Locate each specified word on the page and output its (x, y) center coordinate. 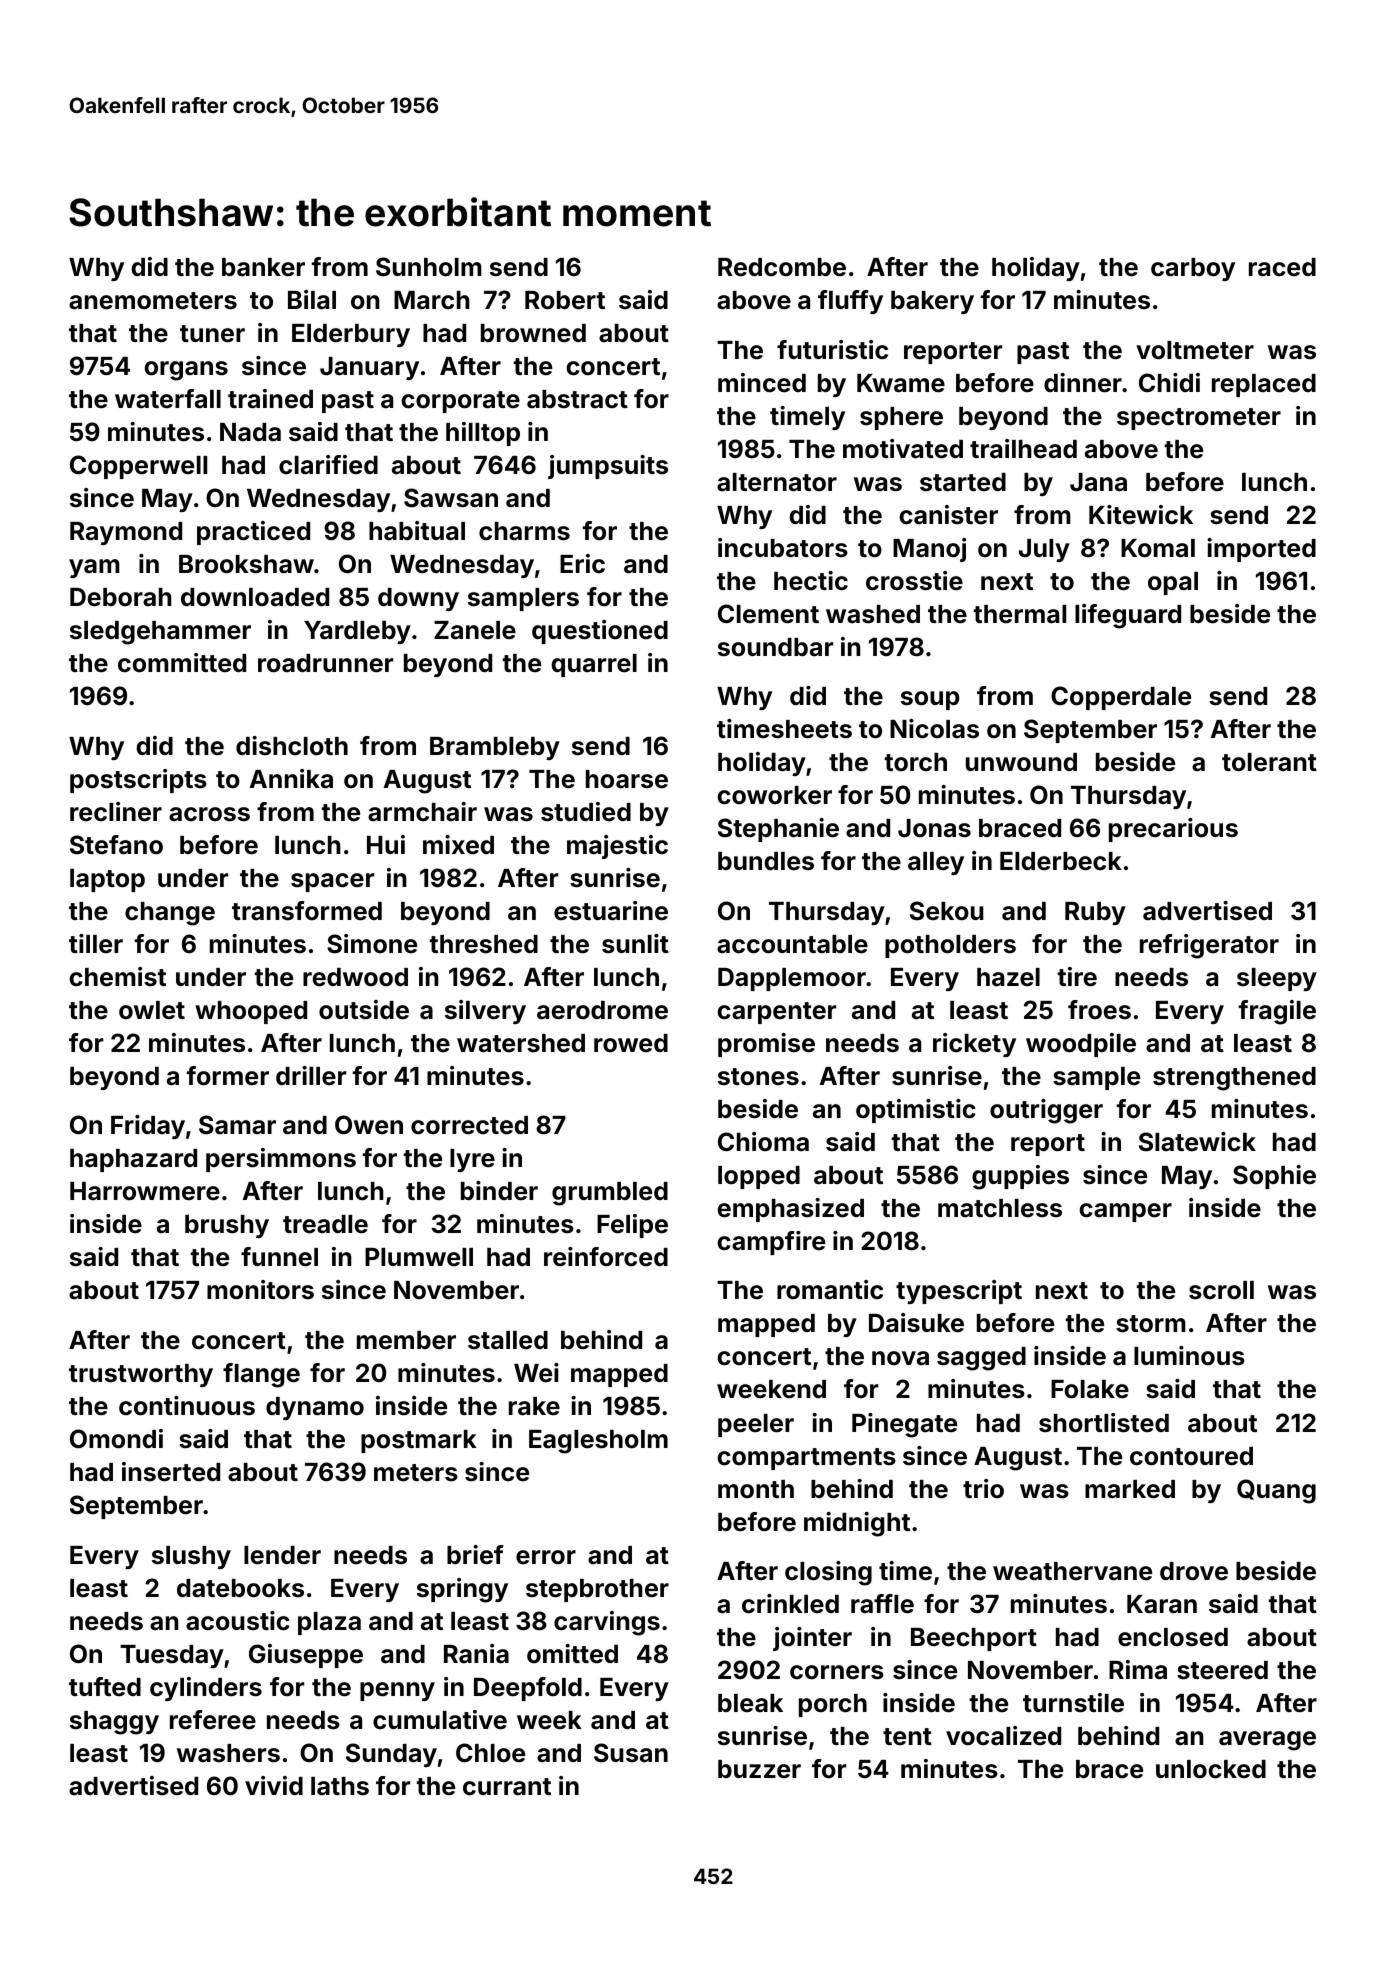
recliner (116, 812)
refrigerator (1209, 946)
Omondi (116, 1439)
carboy (1193, 269)
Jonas (934, 828)
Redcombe (782, 267)
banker (263, 267)
